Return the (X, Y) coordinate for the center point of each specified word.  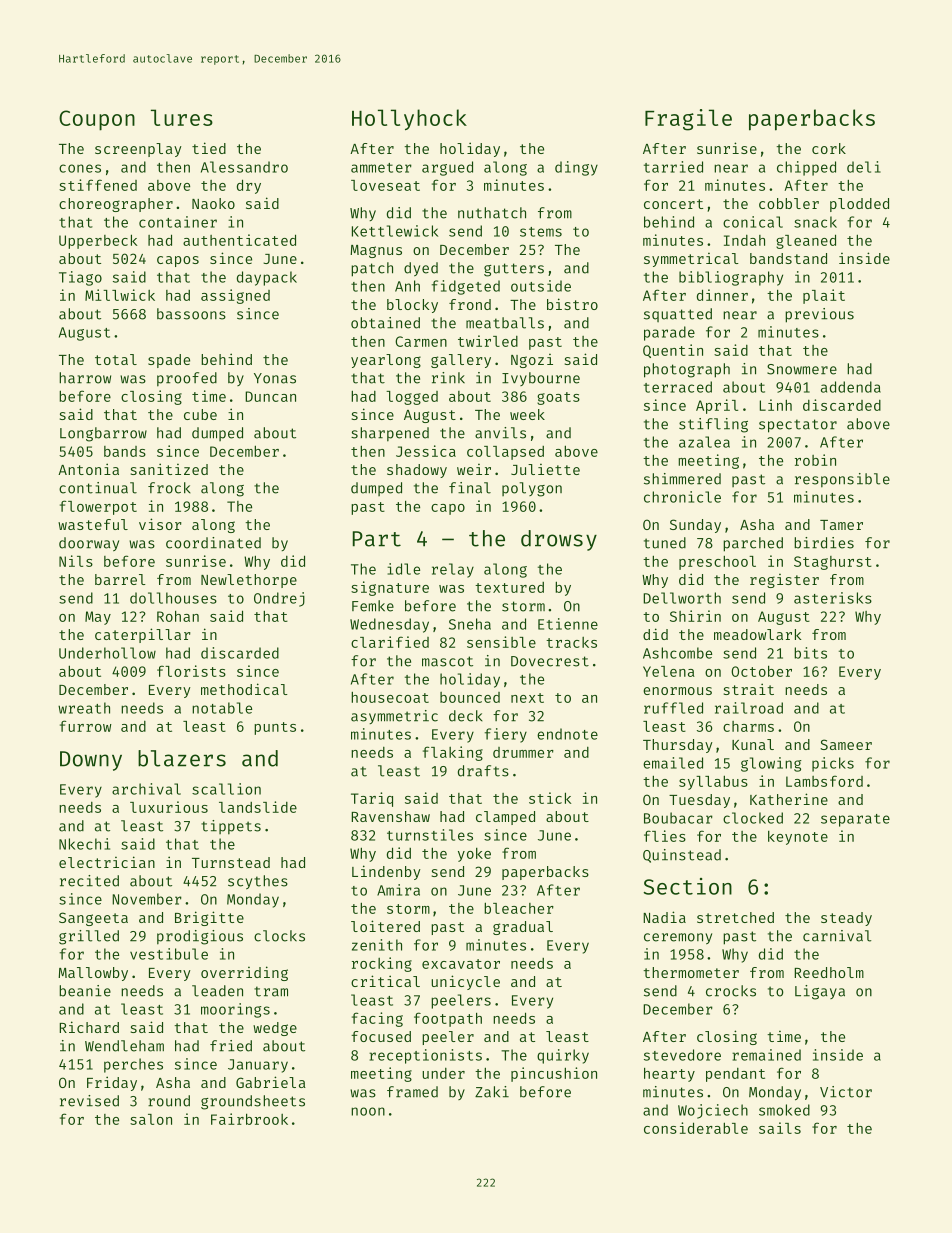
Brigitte (209, 918)
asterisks (833, 598)
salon (151, 1119)
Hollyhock (409, 119)
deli (864, 167)
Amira (398, 890)
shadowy (417, 471)
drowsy (559, 540)
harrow (85, 378)
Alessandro (244, 167)
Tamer (841, 525)
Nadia (664, 917)
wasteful (93, 524)
